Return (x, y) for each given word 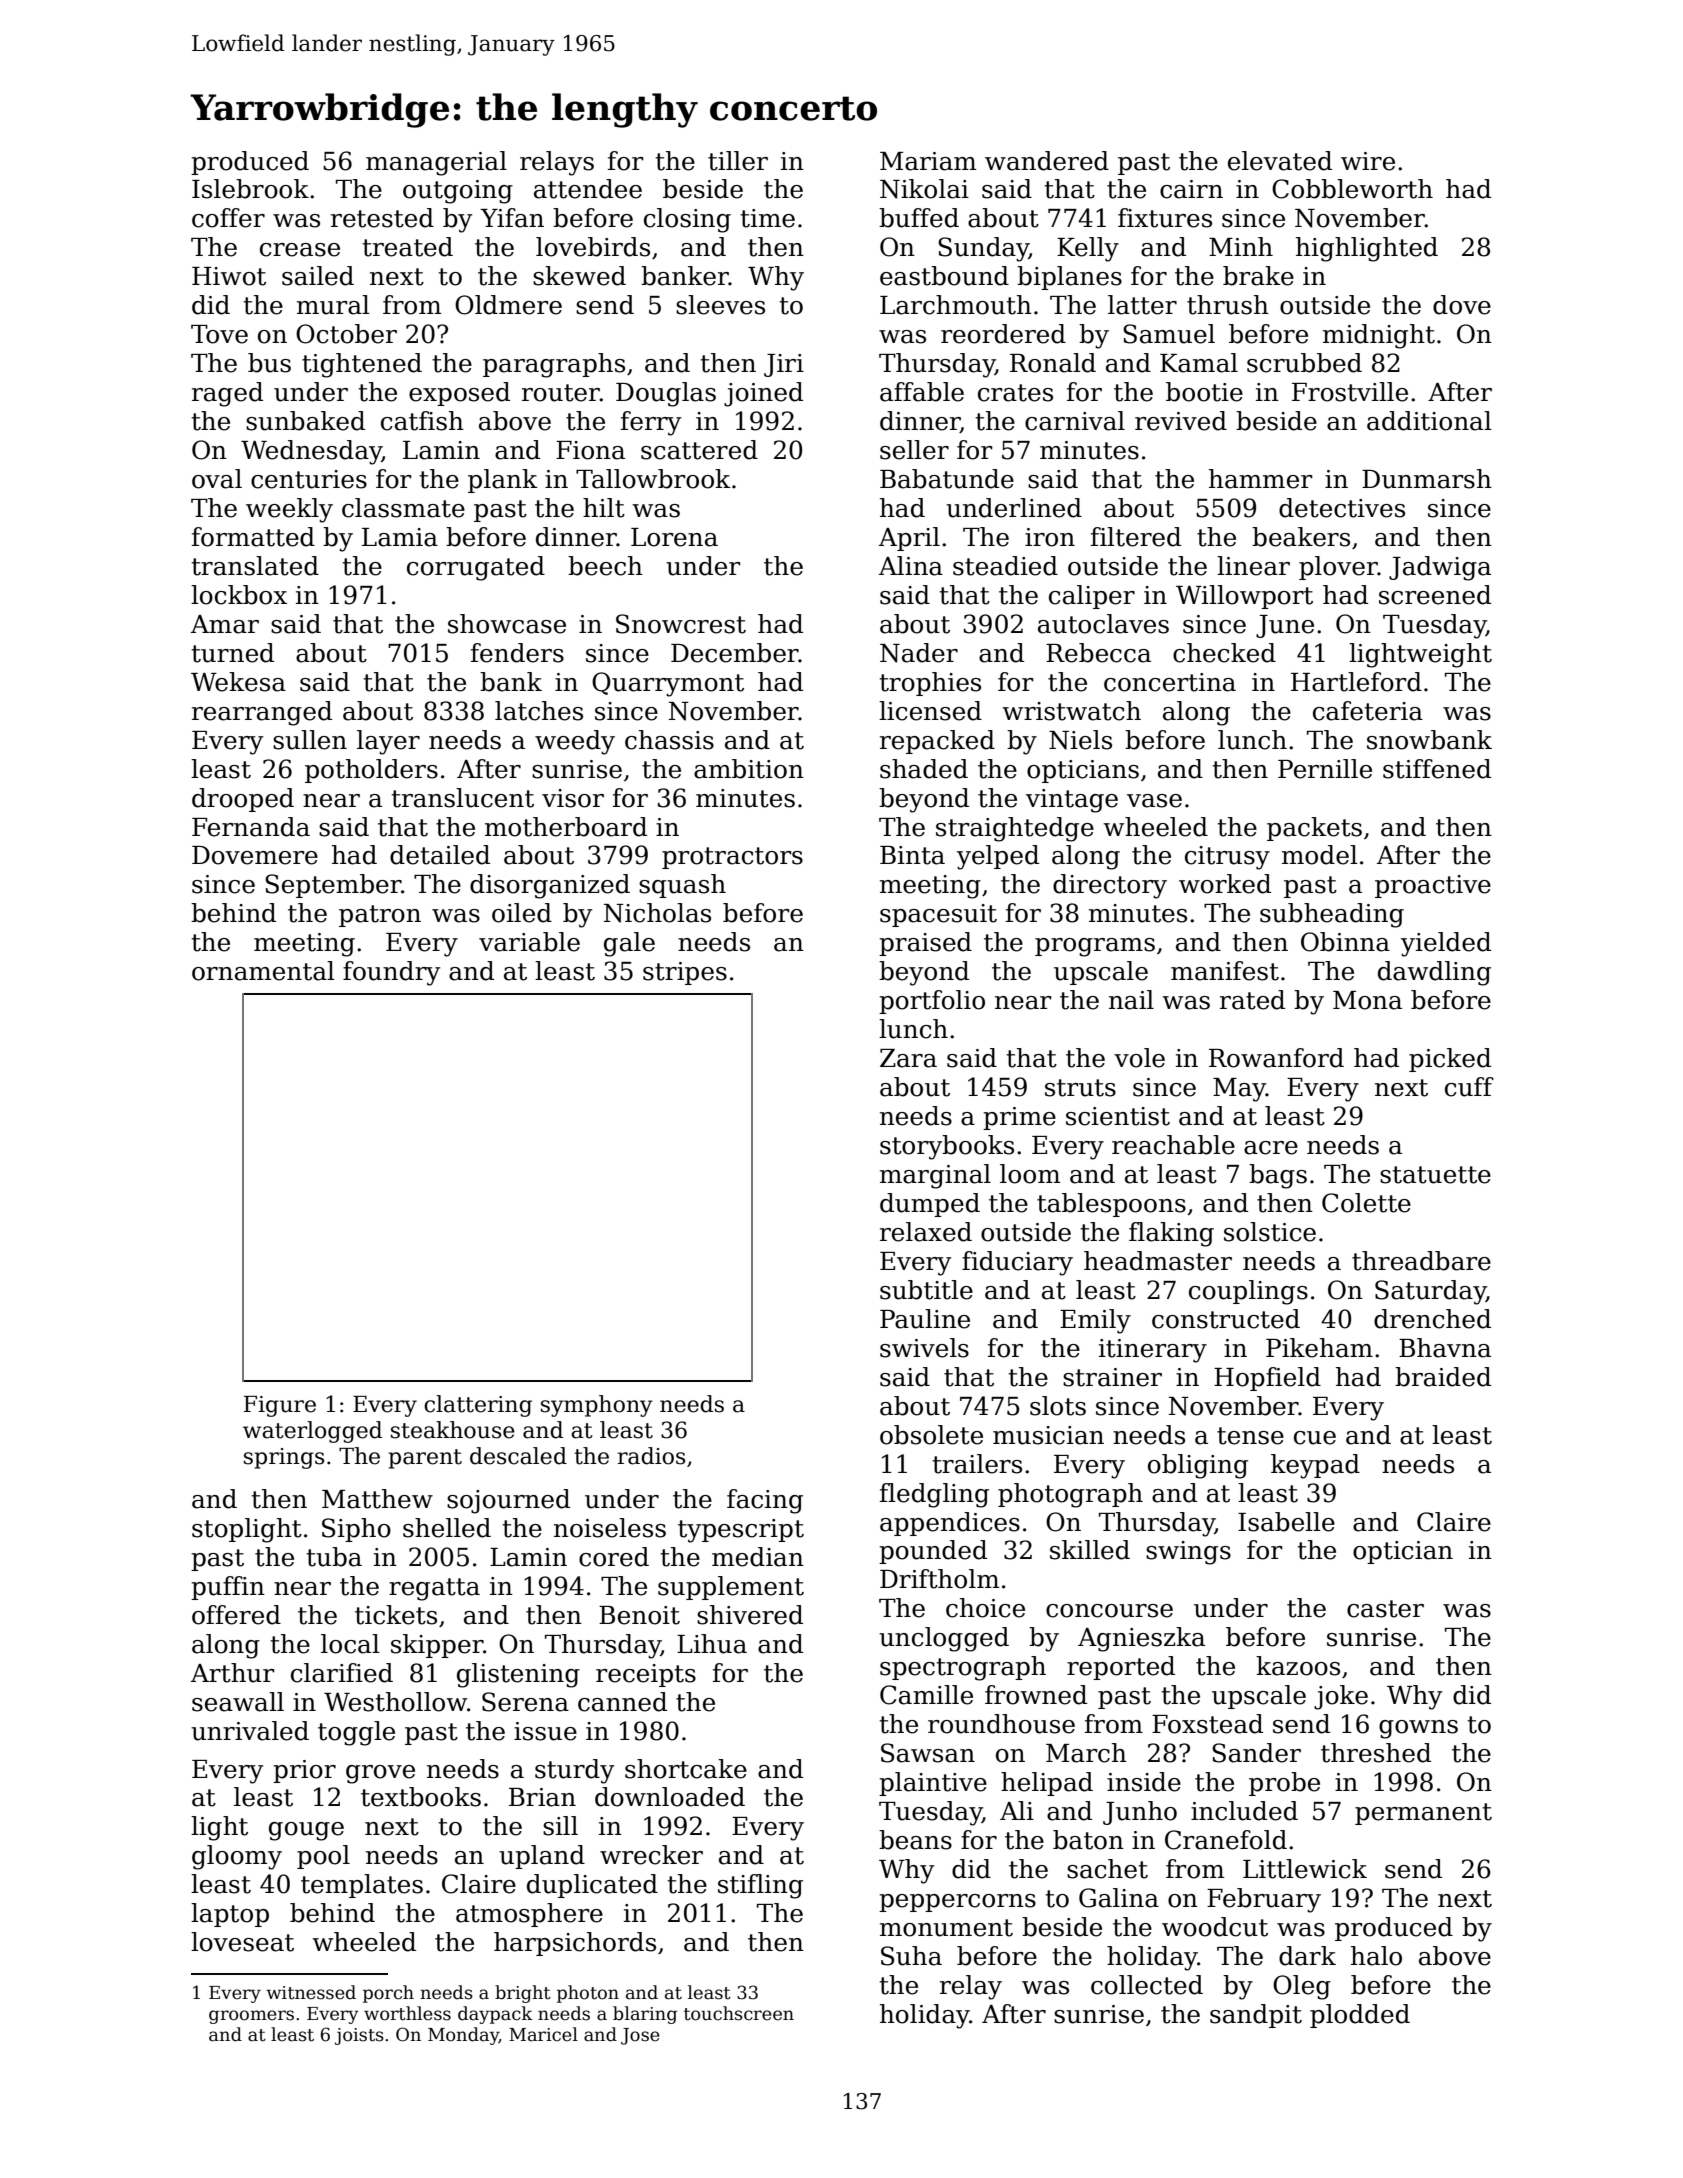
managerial (436, 163)
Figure (280, 1406)
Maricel (543, 2034)
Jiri (784, 365)
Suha (911, 1956)
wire (1368, 161)
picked (1450, 1060)
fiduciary (1017, 1263)
